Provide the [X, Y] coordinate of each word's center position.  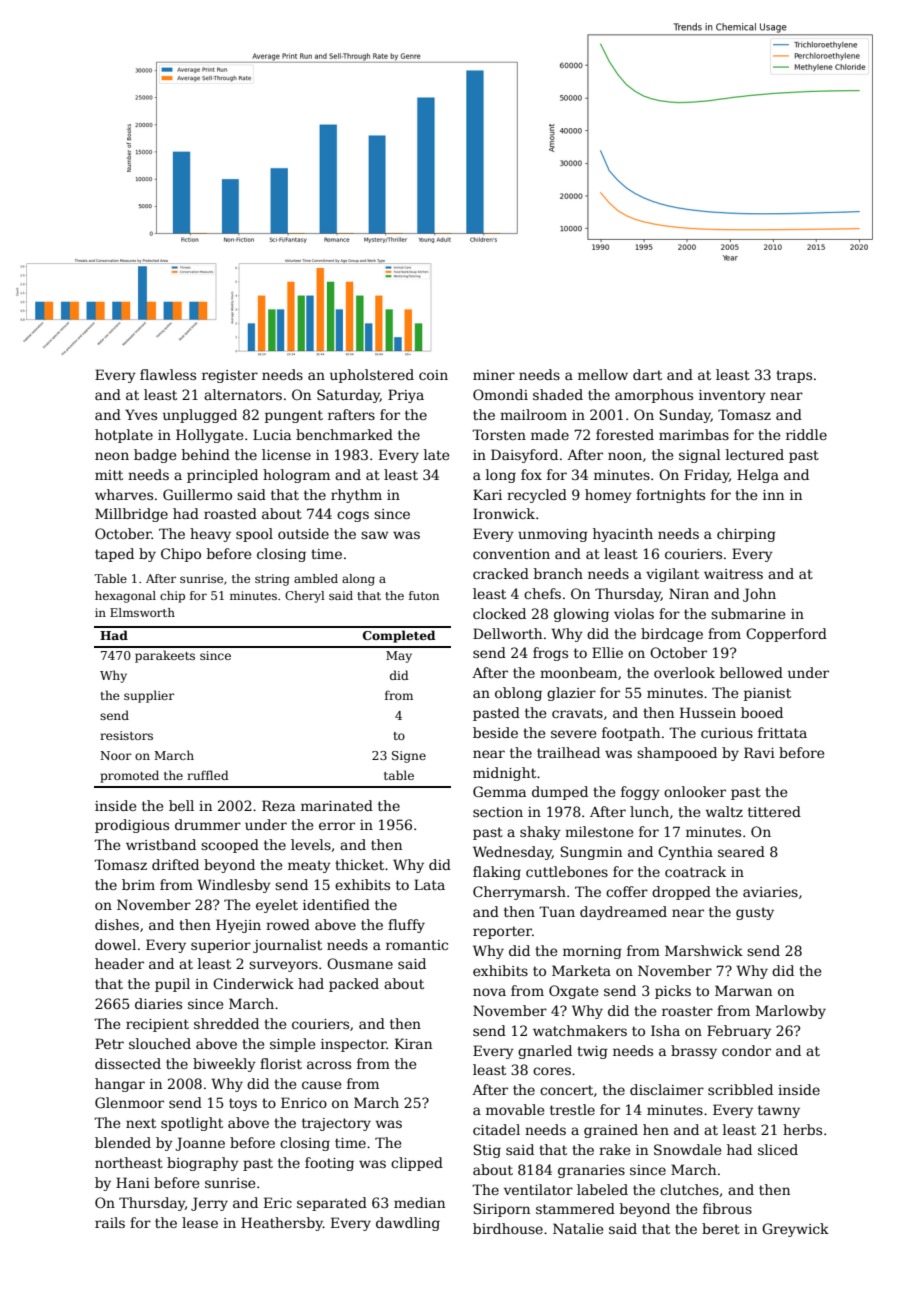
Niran [689, 593]
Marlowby [791, 1012]
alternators [243, 394]
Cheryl [305, 597]
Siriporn [502, 1210]
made [550, 434]
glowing [581, 615]
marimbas [694, 434]
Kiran [413, 1043]
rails [110, 1222]
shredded [226, 1023]
